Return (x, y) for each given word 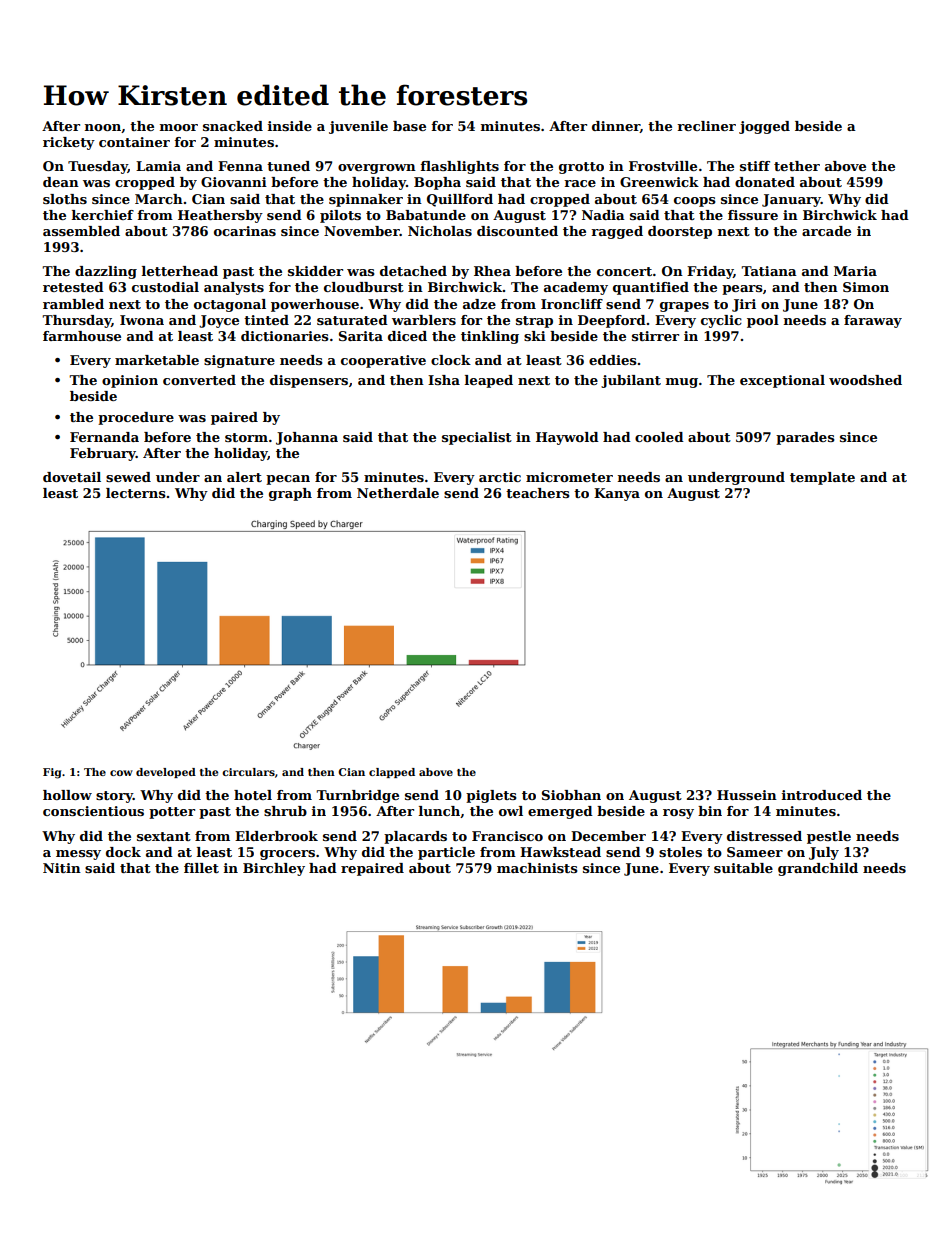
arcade (826, 231)
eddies (613, 360)
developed (166, 773)
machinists (537, 868)
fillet (201, 868)
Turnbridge (357, 796)
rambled (73, 304)
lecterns (136, 493)
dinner (616, 127)
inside (290, 126)
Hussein (747, 795)
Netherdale (398, 493)
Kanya (617, 494)
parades (805, 438)
